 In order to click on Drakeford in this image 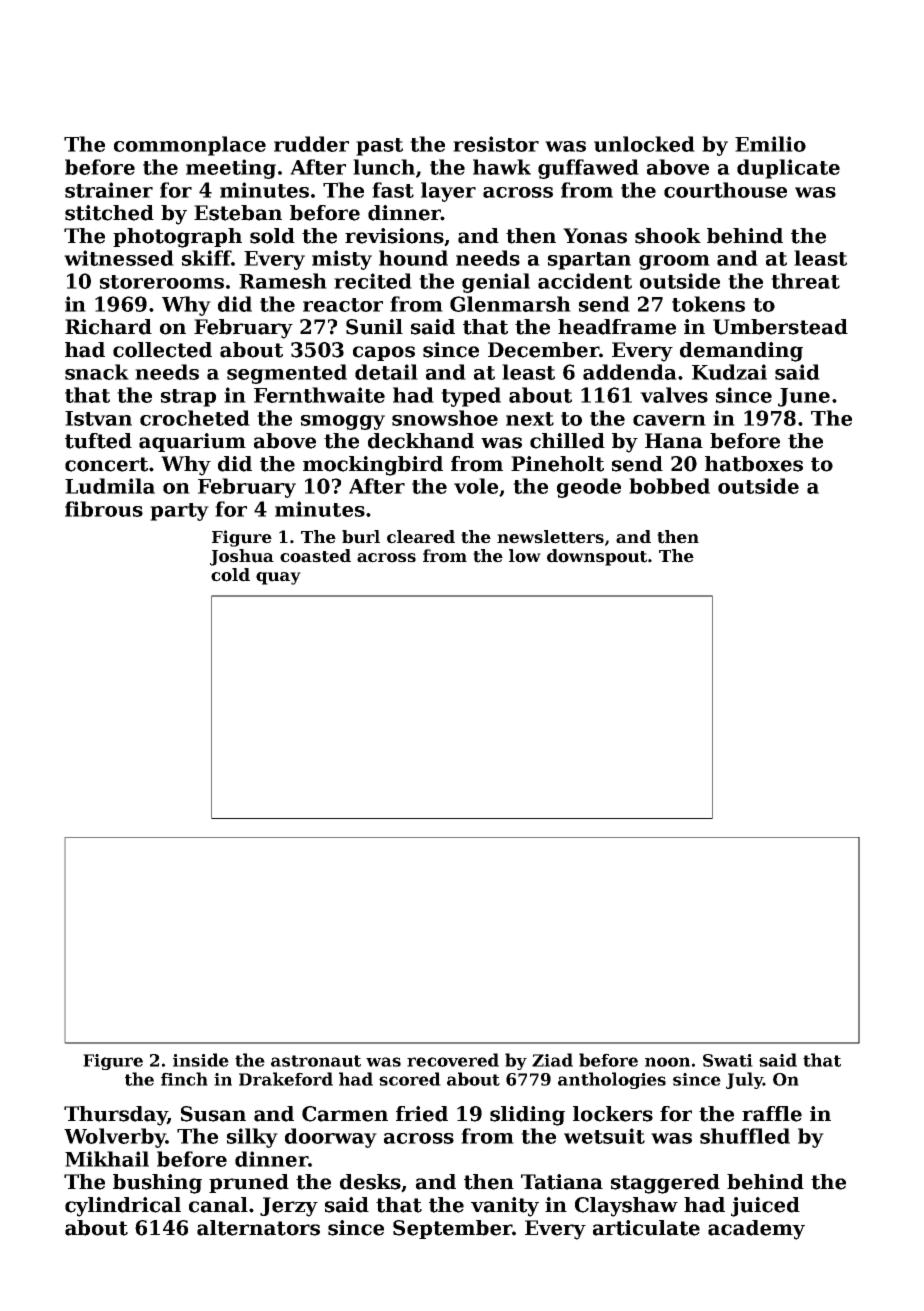, I will do `click(286, 1079)`.
